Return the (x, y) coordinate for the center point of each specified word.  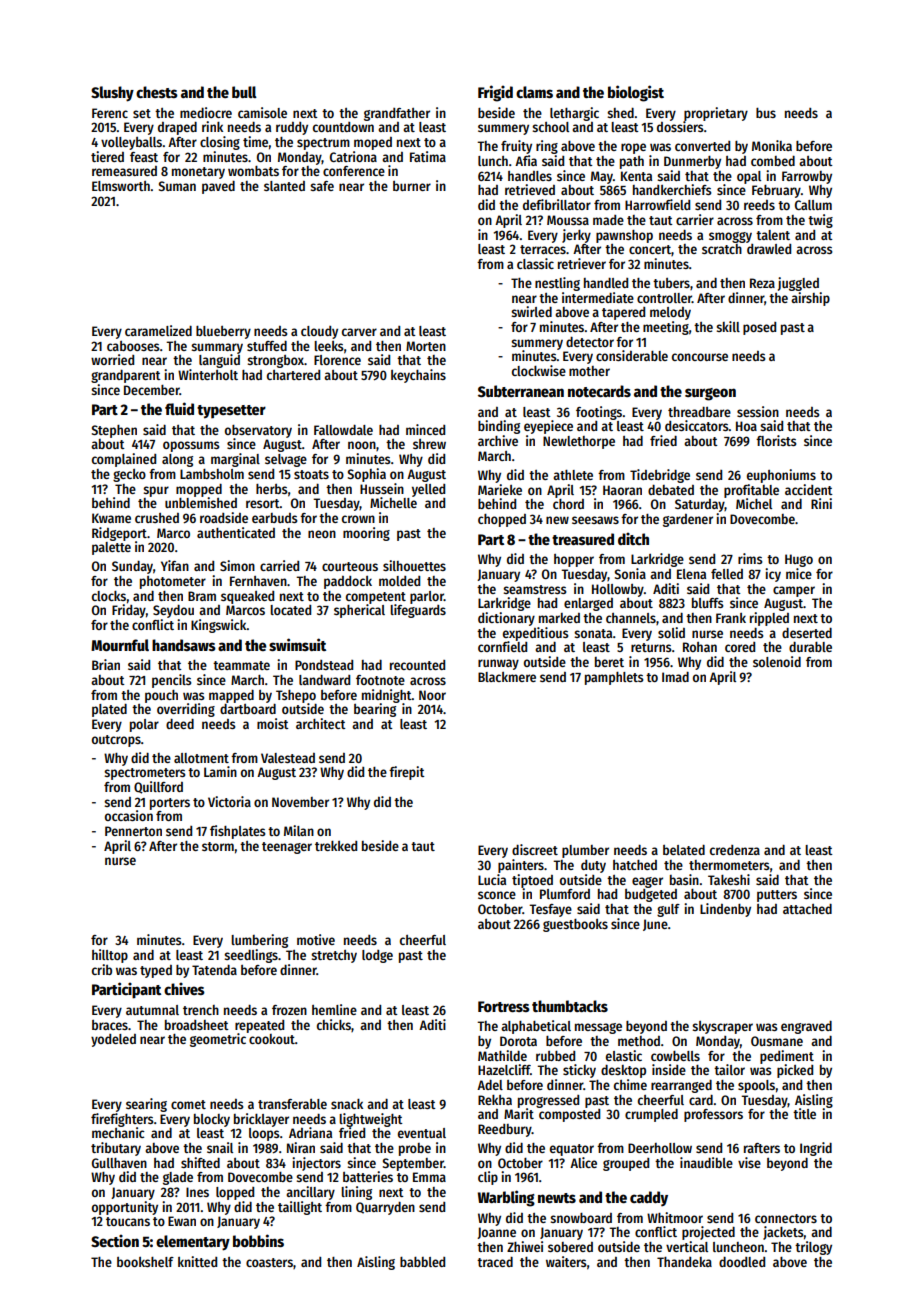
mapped (231, 696)
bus (766, 113)
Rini (821, 503)
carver (359, 332)
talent (773, 235)
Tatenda (214, 970)
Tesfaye (550, 910)
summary (217, 348)
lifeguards (418, 611)
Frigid (495, 93)
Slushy (112, 94)
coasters (269, 1262)
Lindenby (725, 910)
